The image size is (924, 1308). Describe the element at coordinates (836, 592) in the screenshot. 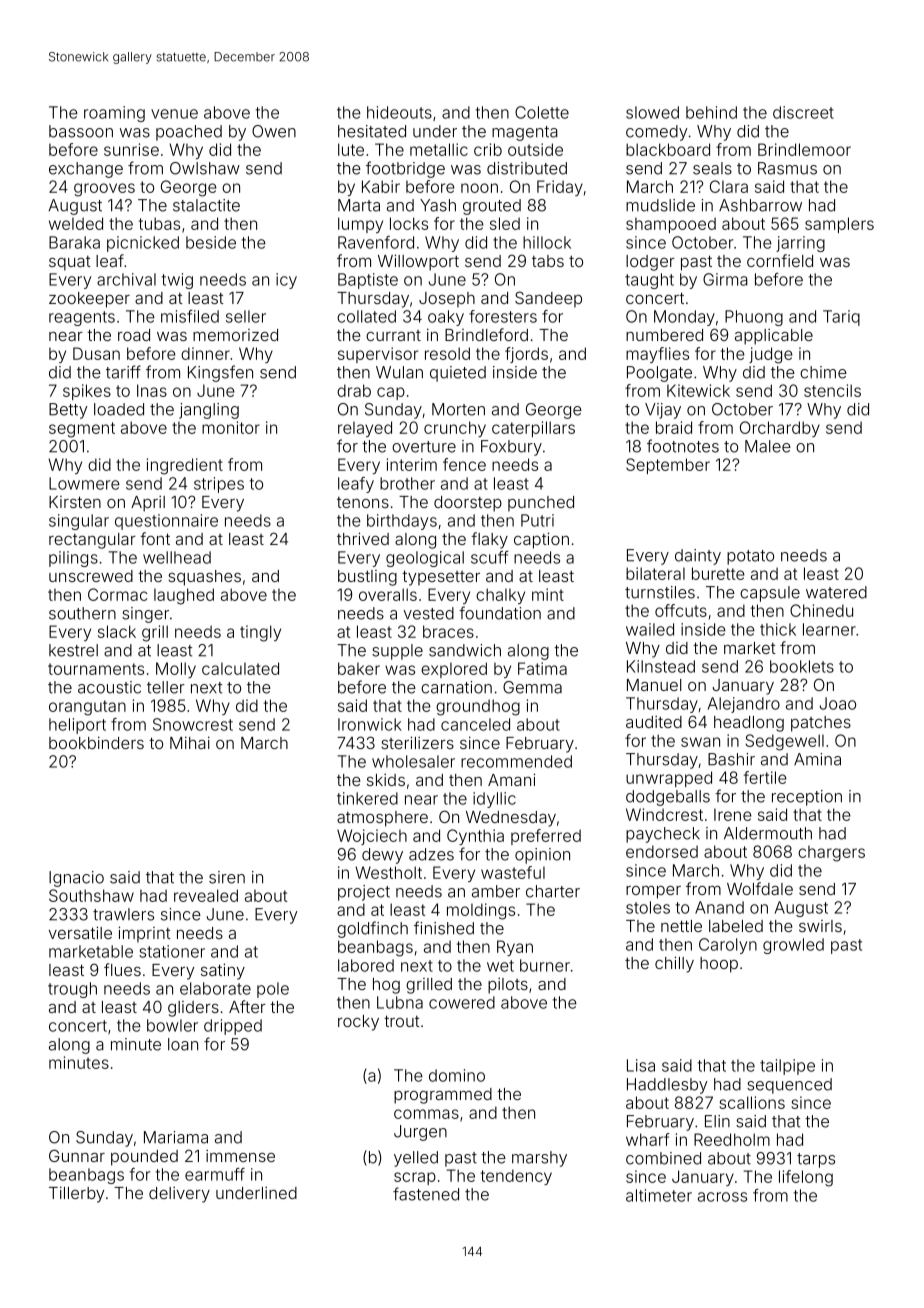

I see `watered` at that location.
